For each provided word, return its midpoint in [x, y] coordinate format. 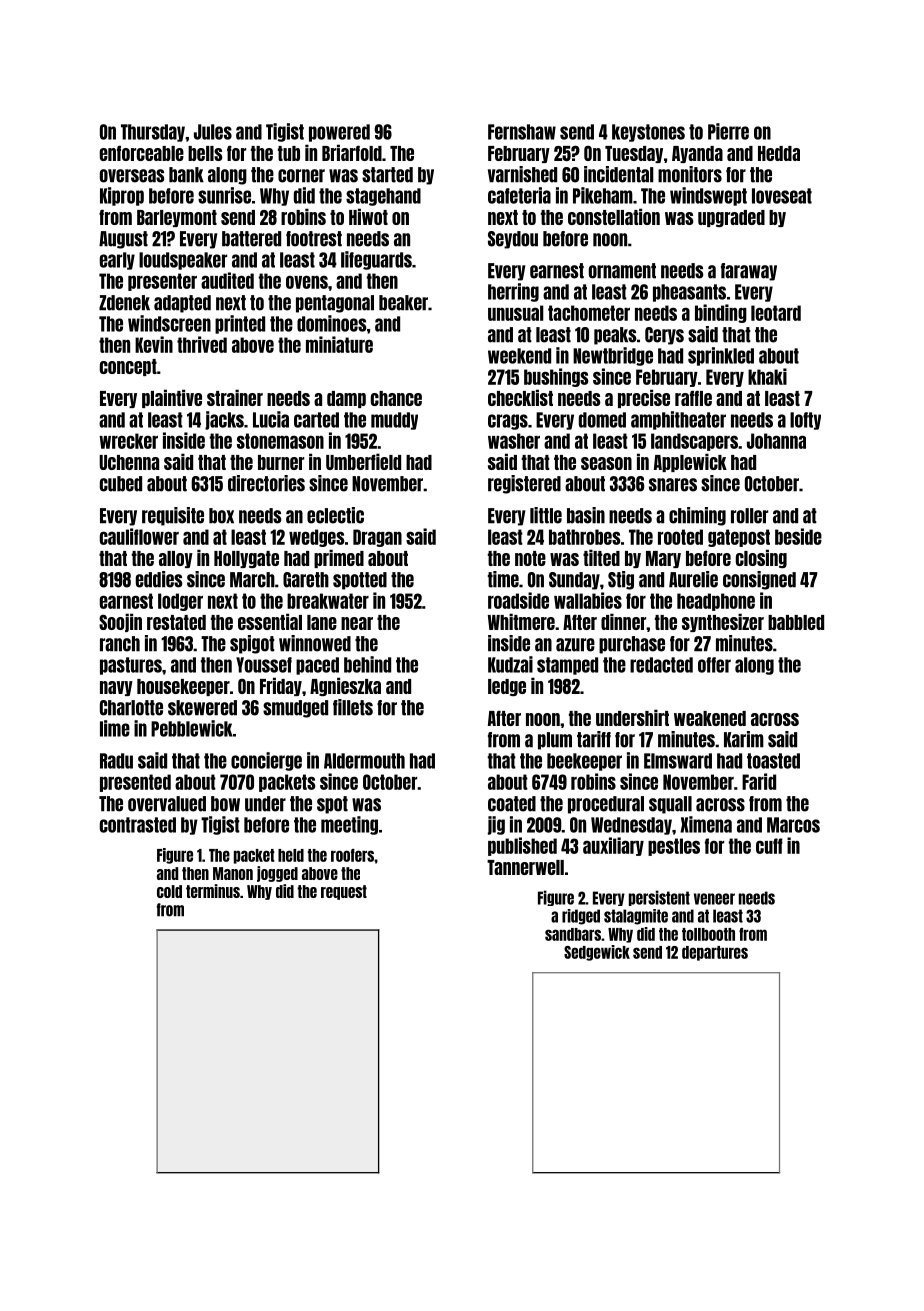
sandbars [573, 934]
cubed [121, 484]
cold [169, 891]
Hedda [779, 153]
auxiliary [613, 846]
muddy [394, 421]
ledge [507, 687]
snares [673, 485]
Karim [744, 739]
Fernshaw [522, 132]
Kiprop [122, 196]
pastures [131, 666]
